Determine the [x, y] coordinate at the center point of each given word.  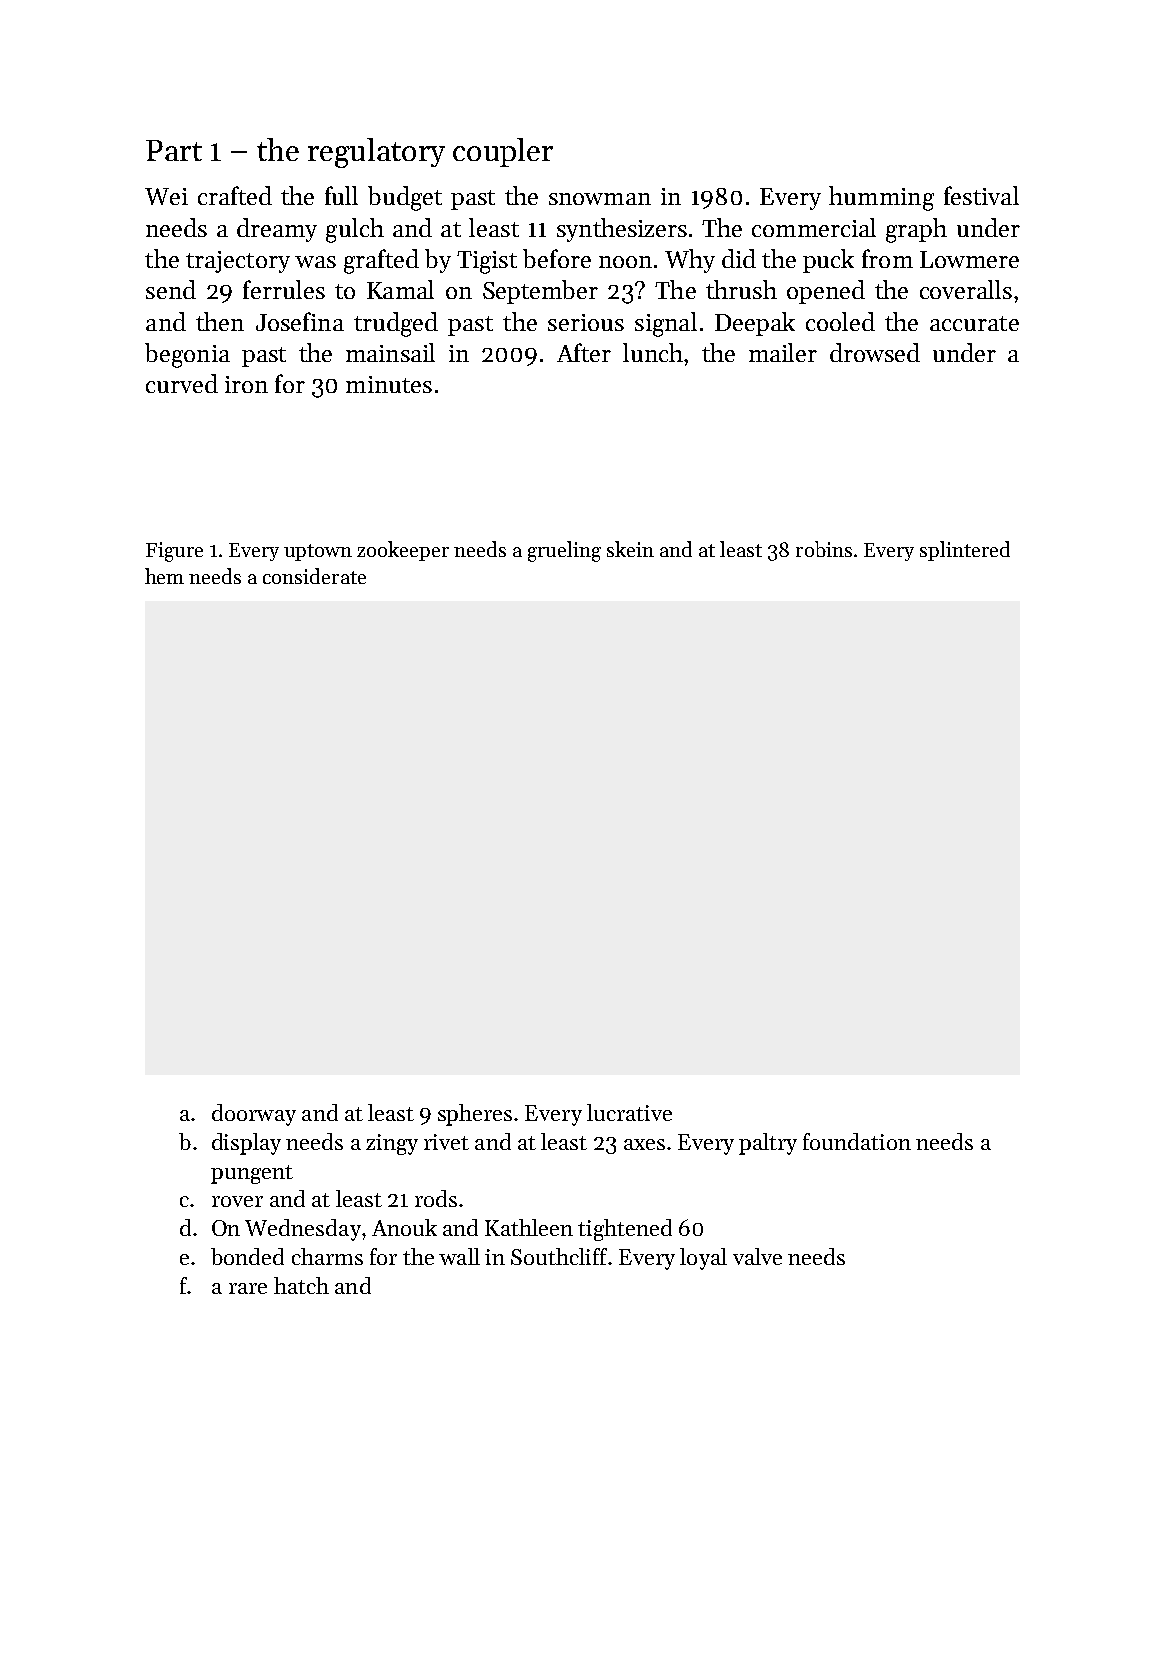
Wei [166, 196]
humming [881, 198]
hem [164, 576]
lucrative [629, 1112]
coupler [503, 152]
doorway [254, 1115]
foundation [857, 1141]
